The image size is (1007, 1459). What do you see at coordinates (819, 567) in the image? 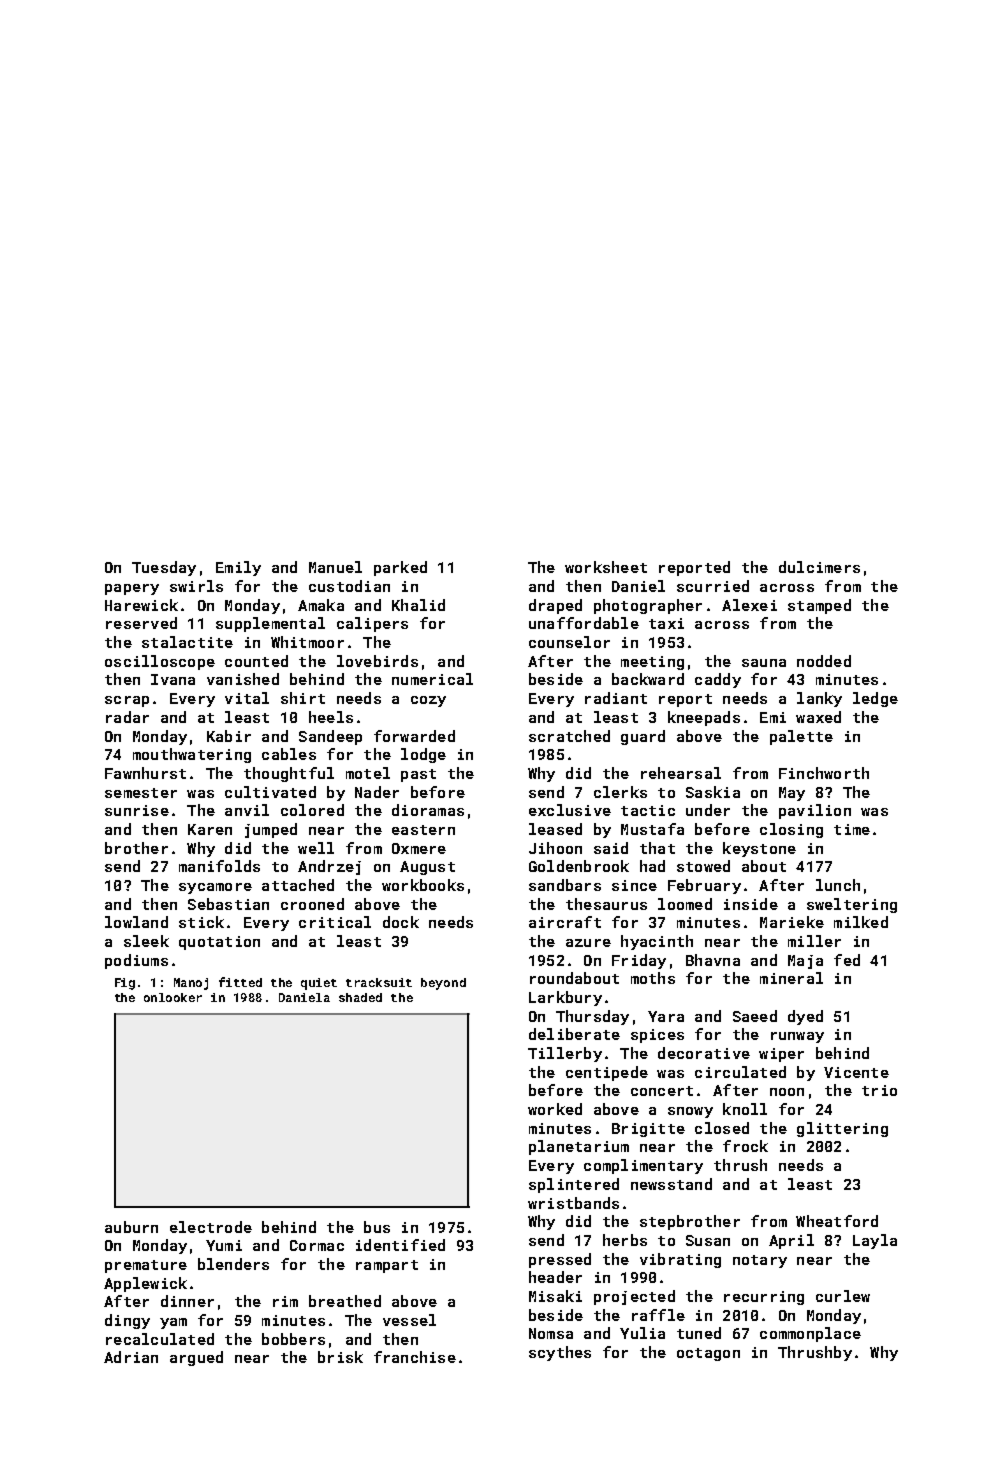
I see `dulcimers` at bounding box center [819, 567].
